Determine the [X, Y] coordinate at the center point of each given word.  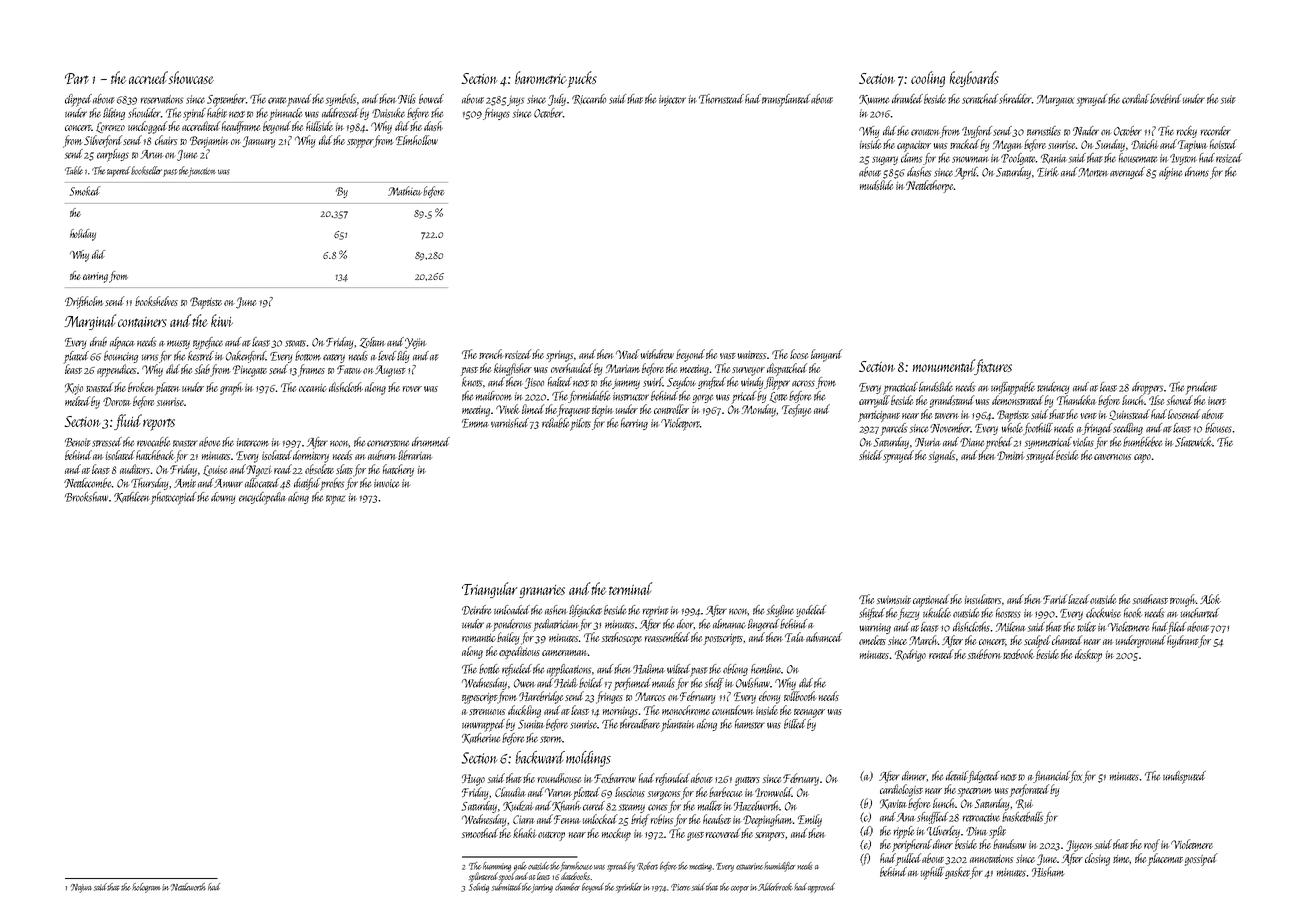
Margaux [1055, 100]
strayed [1040, 456]
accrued [148, 77]
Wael [627, 354]
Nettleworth [188, 887]
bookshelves [156, 301]
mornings [620, 712]
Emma [475, 423]
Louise [215, 470]
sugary [885, 160]
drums [1197, 172]
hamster [750, 724]
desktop [1088, 655]
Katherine [481, 738]
